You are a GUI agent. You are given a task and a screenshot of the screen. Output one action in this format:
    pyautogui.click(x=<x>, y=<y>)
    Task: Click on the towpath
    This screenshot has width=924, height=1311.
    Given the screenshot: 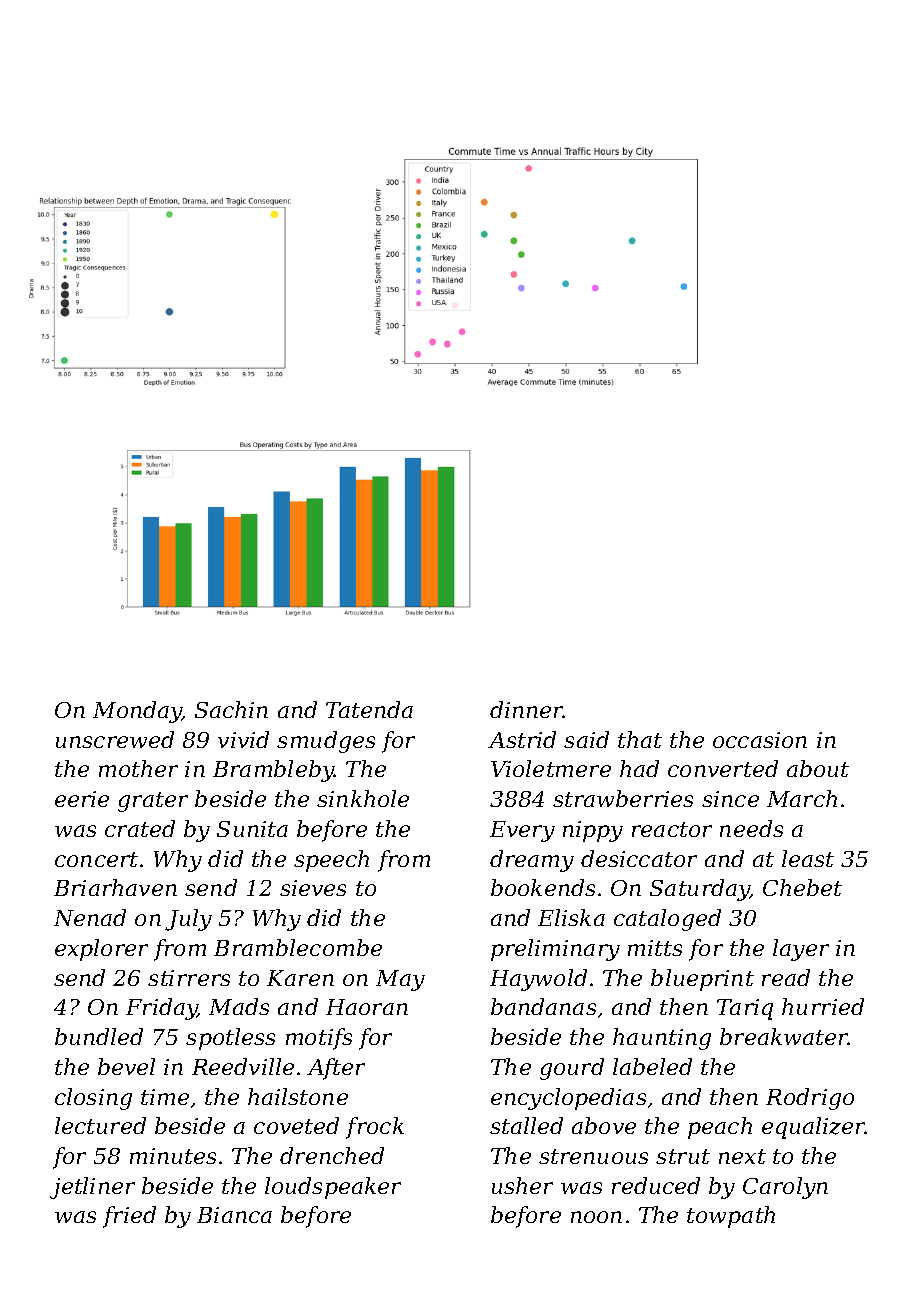 What is the action you would take?
    pyautogui.click(x=731, y=1217)
